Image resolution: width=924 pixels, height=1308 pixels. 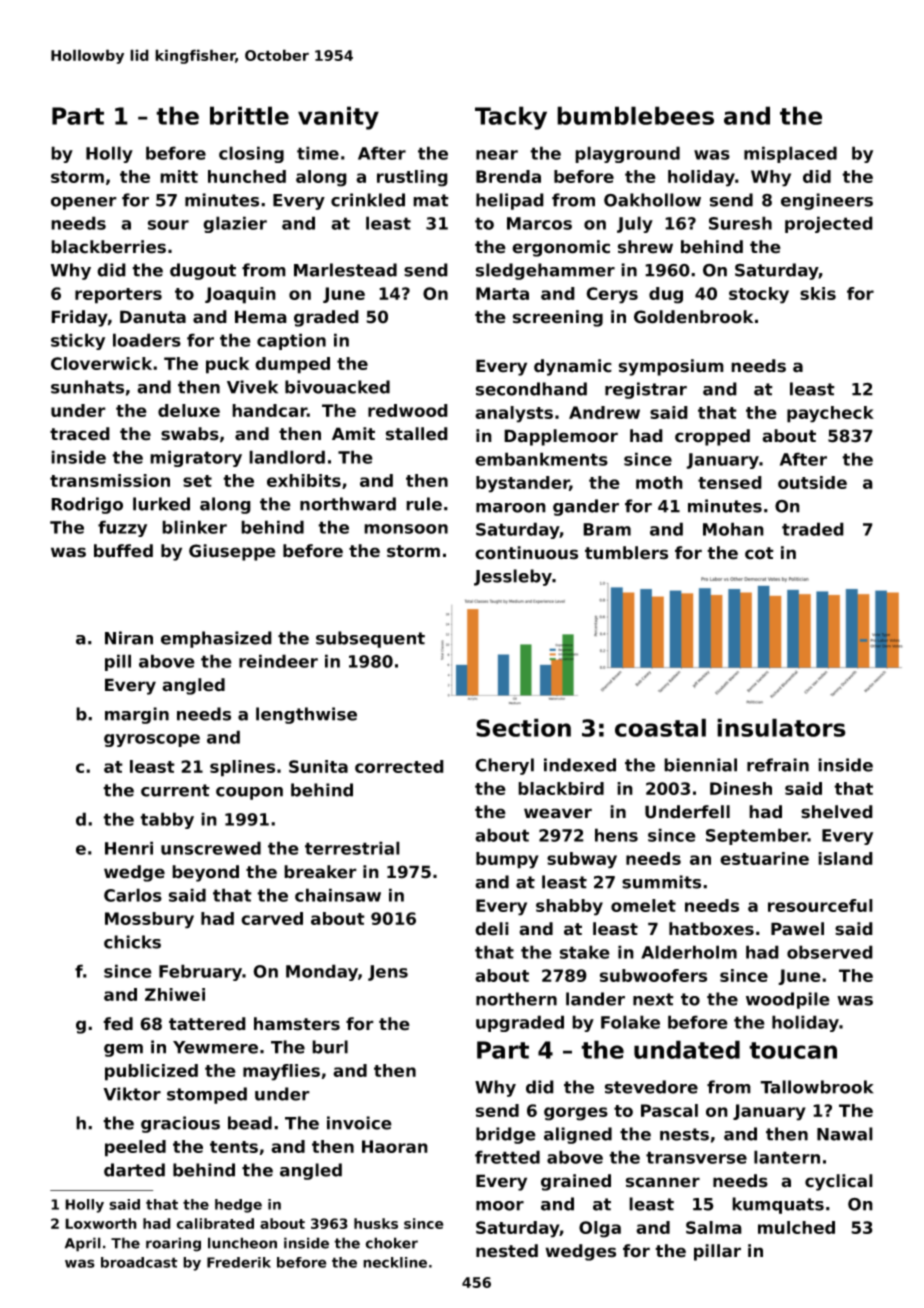 I want to click on Tacky, so click(x=511, y=118).
